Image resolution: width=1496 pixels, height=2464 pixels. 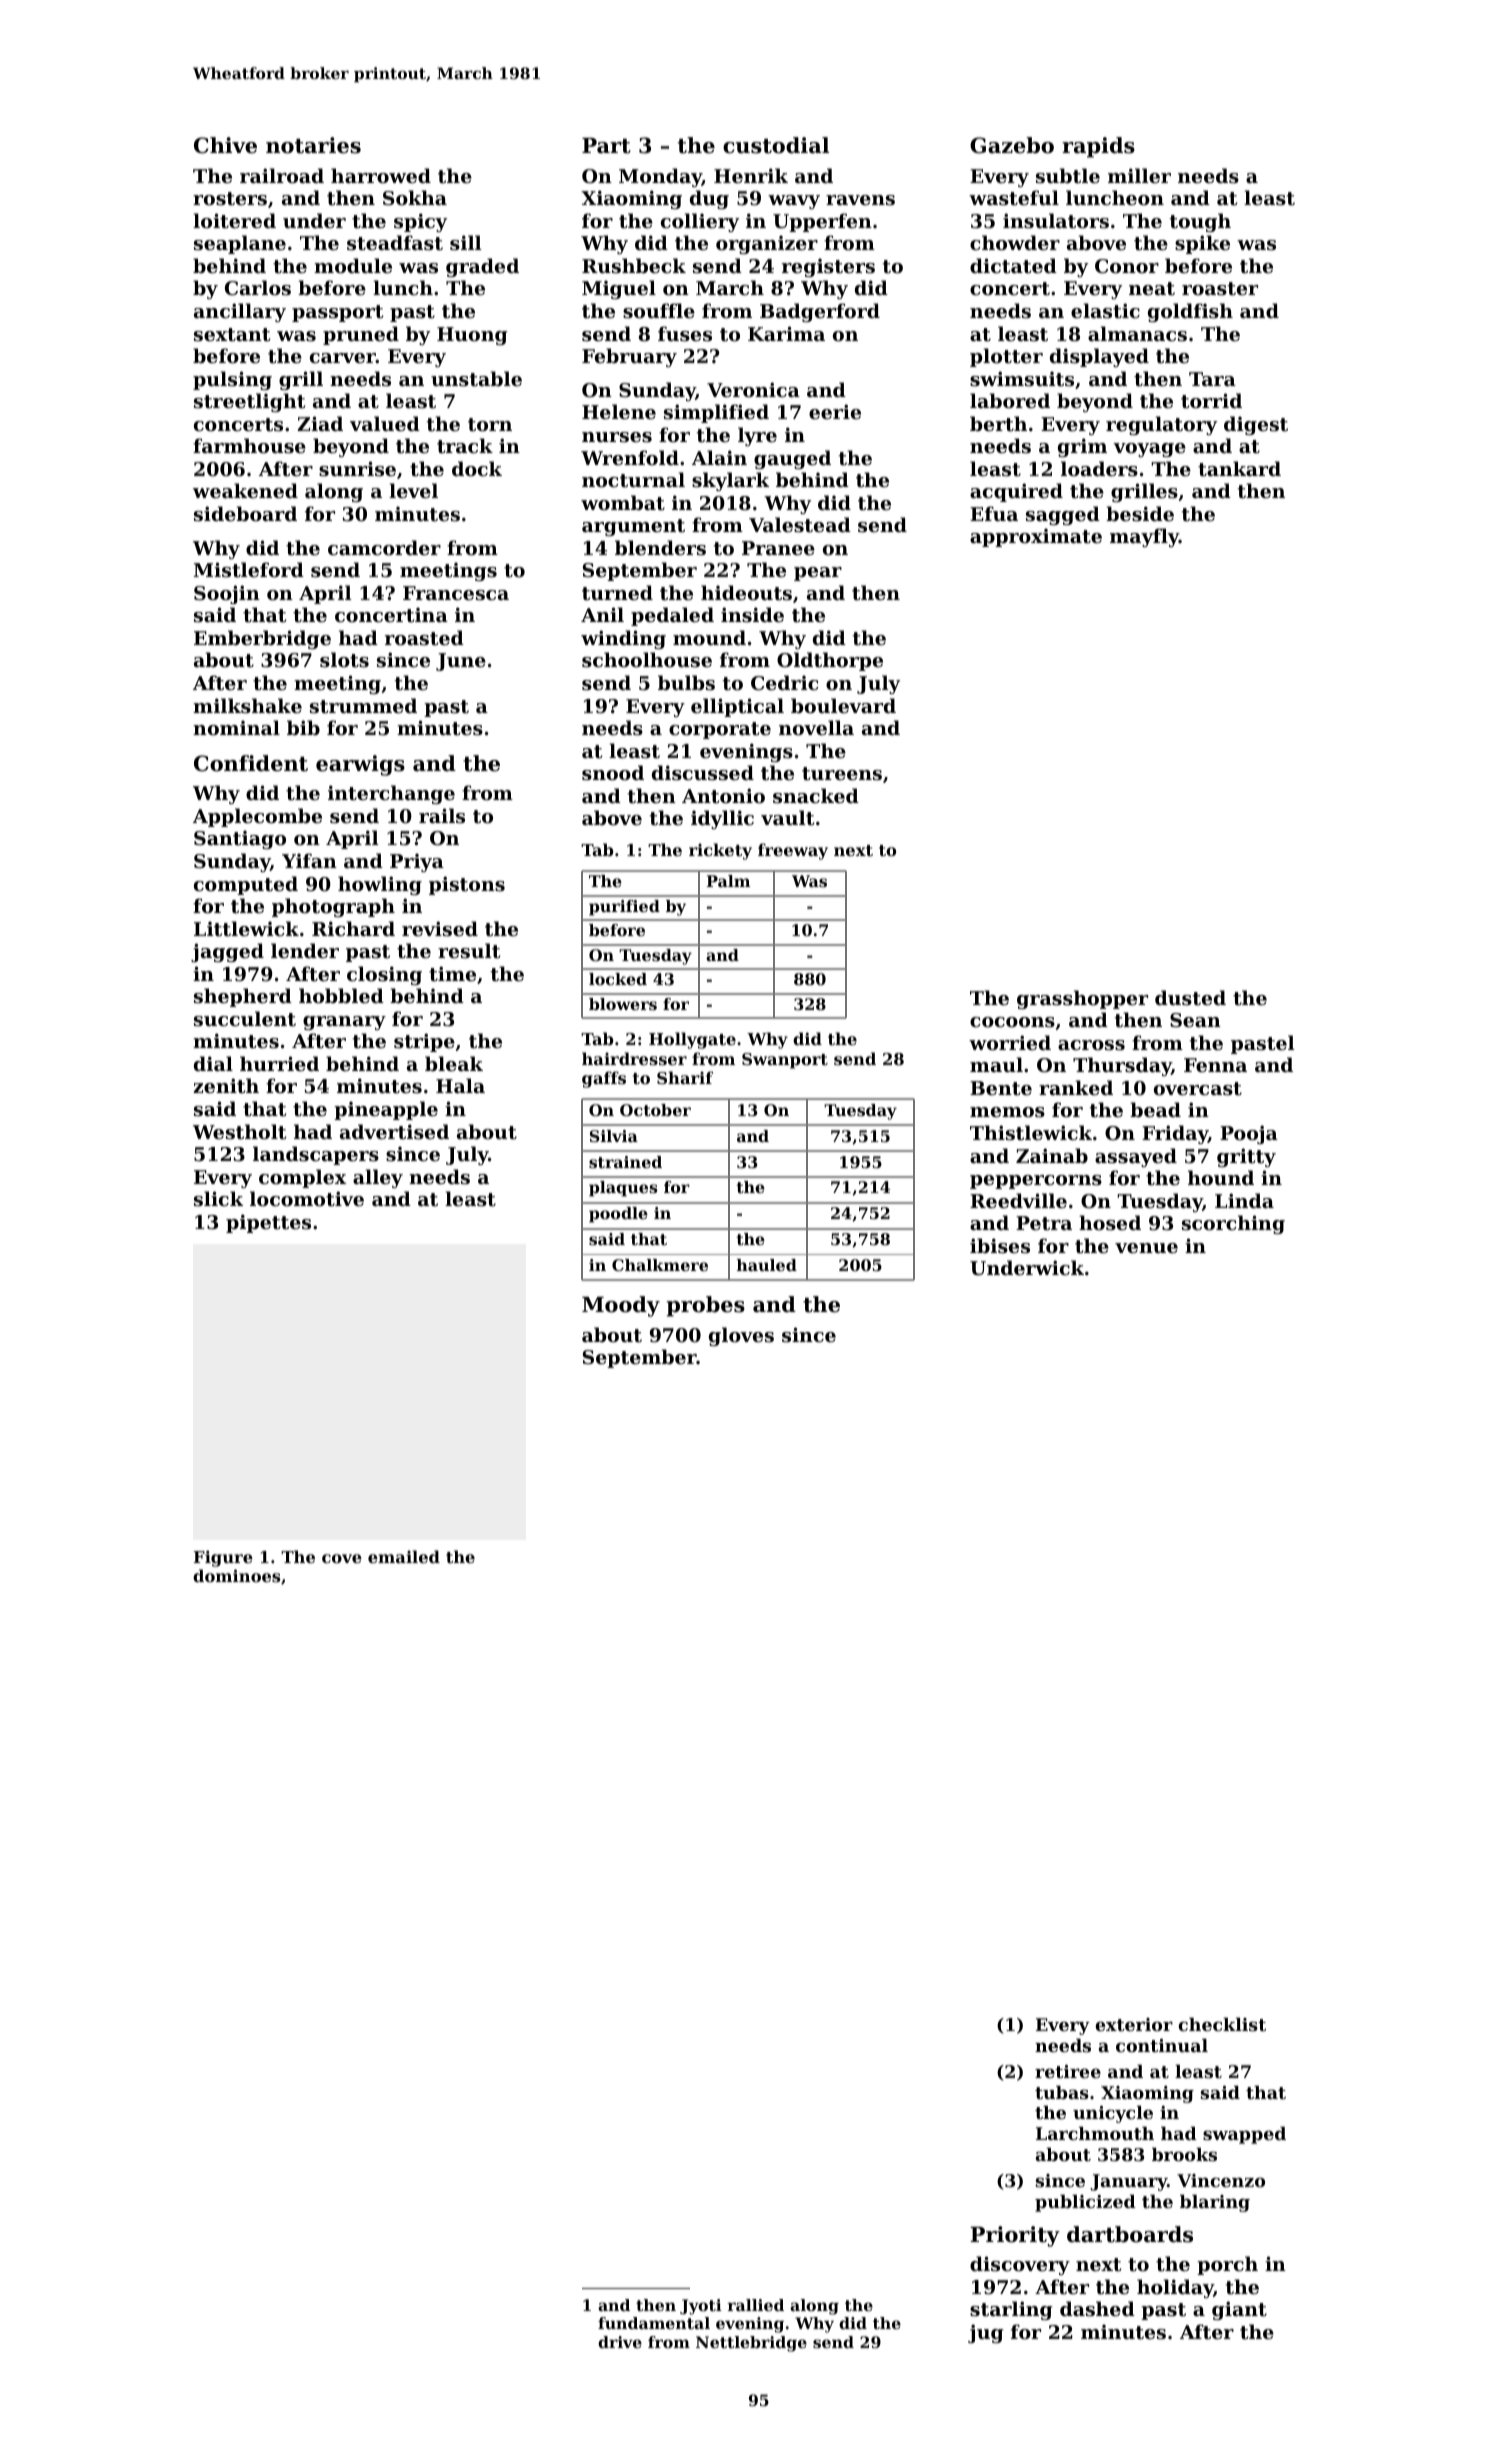 I want to click on granary, so click(x=344, y=1023).
